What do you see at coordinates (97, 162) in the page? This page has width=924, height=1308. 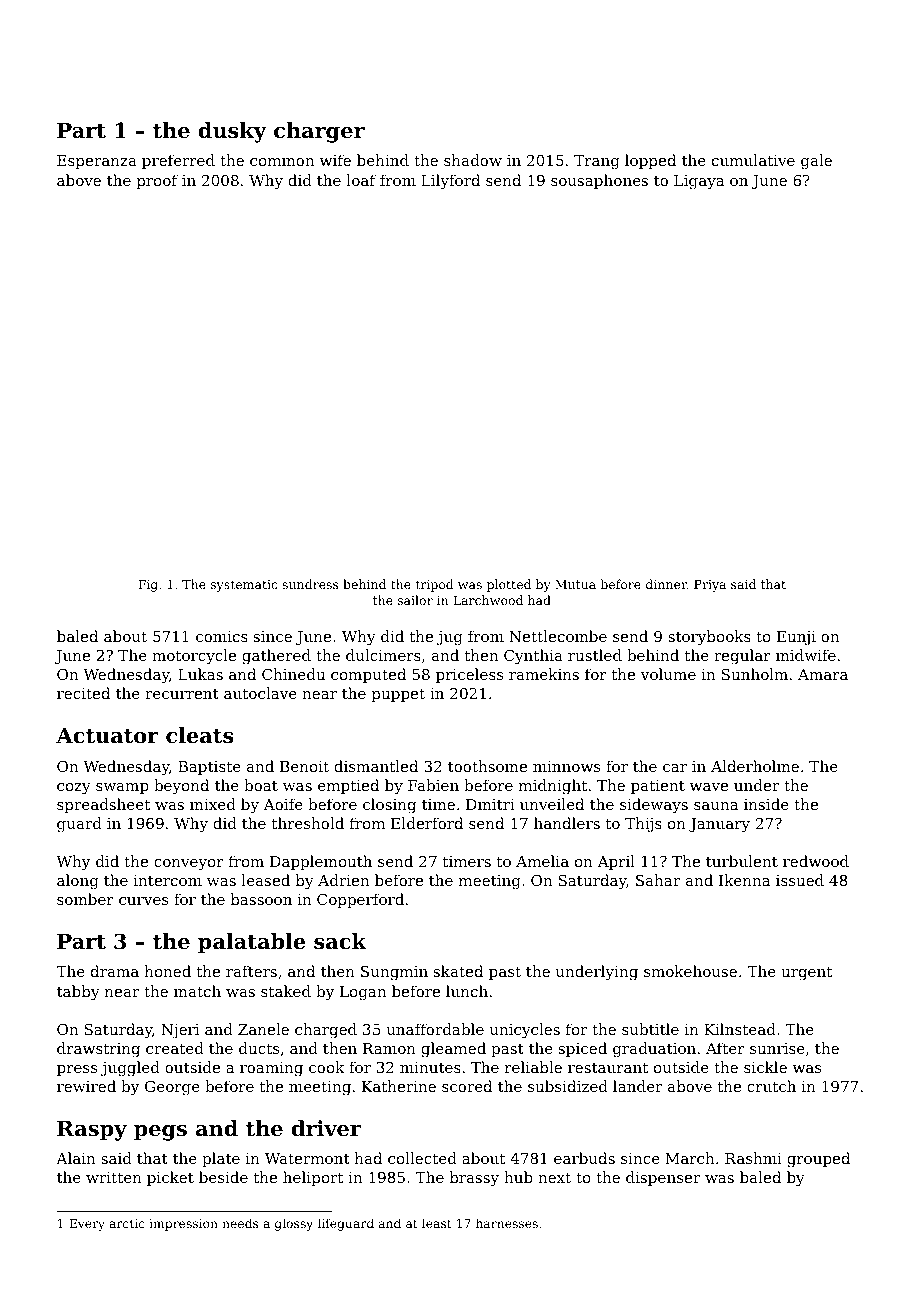 I see `Esperanza` at bounding box center [97, 162].
